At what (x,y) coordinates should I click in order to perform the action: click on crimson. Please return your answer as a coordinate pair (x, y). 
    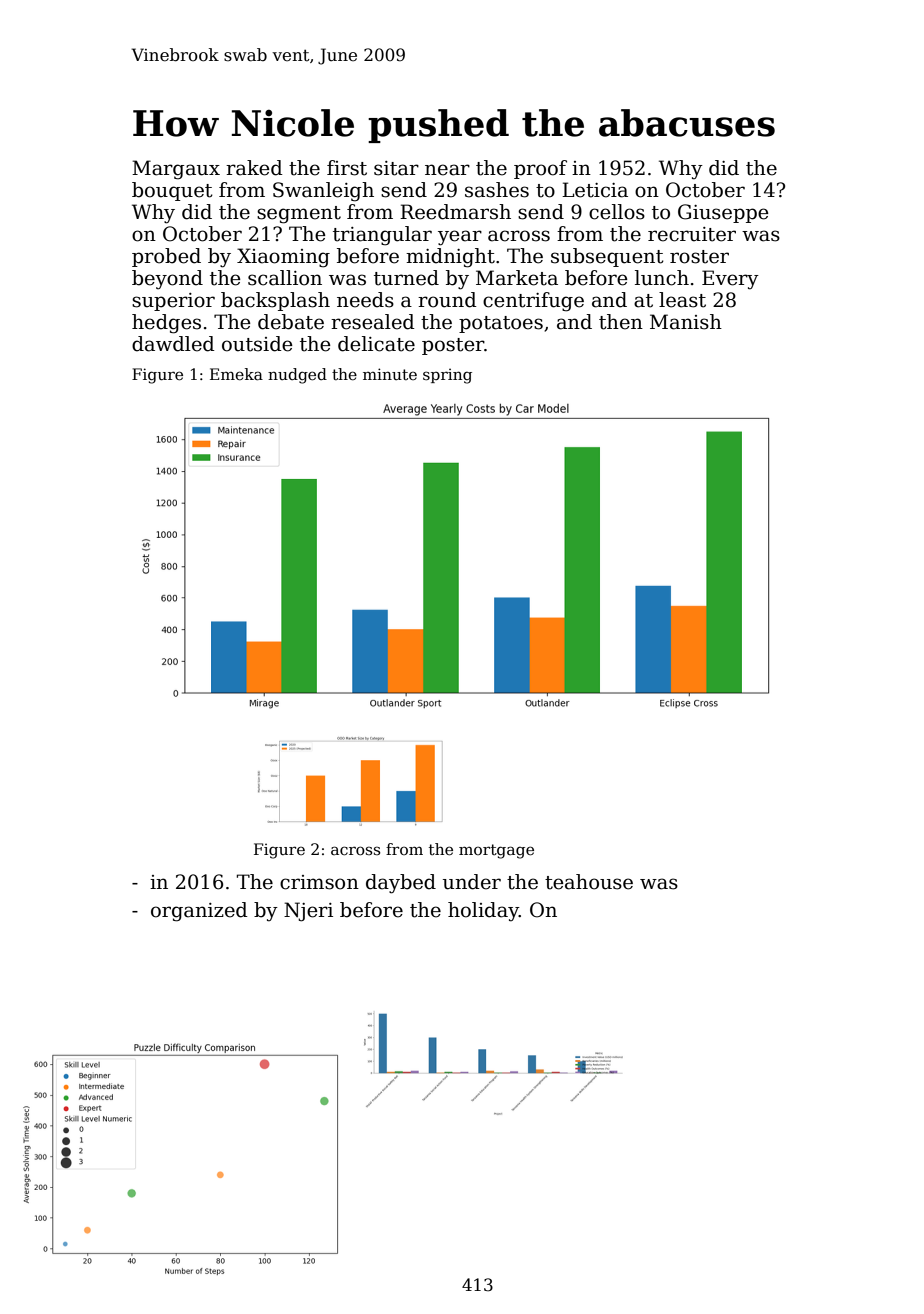
    Looking at the image, I should click on (319, 882).
